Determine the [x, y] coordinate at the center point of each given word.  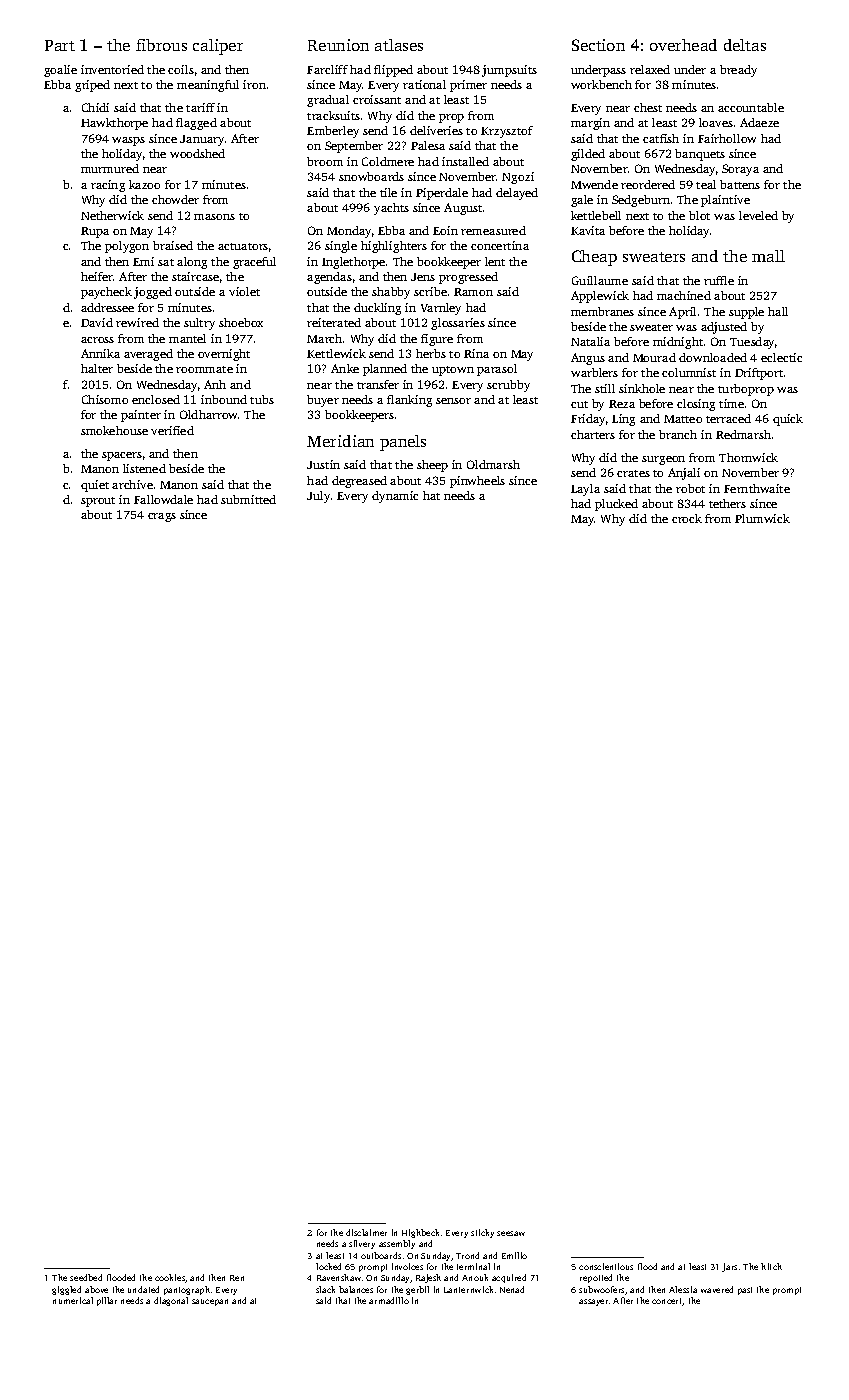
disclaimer [366, 1232]
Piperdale [442, 194]
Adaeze [759, 122]
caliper [218, 47]
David [97, 322]
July [318, 497]
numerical [73, 1300]
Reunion [338, 45]
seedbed [86, 1277]
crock [687, 518]
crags [162, 517]
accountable [751, 107]
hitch [771, 1266]
